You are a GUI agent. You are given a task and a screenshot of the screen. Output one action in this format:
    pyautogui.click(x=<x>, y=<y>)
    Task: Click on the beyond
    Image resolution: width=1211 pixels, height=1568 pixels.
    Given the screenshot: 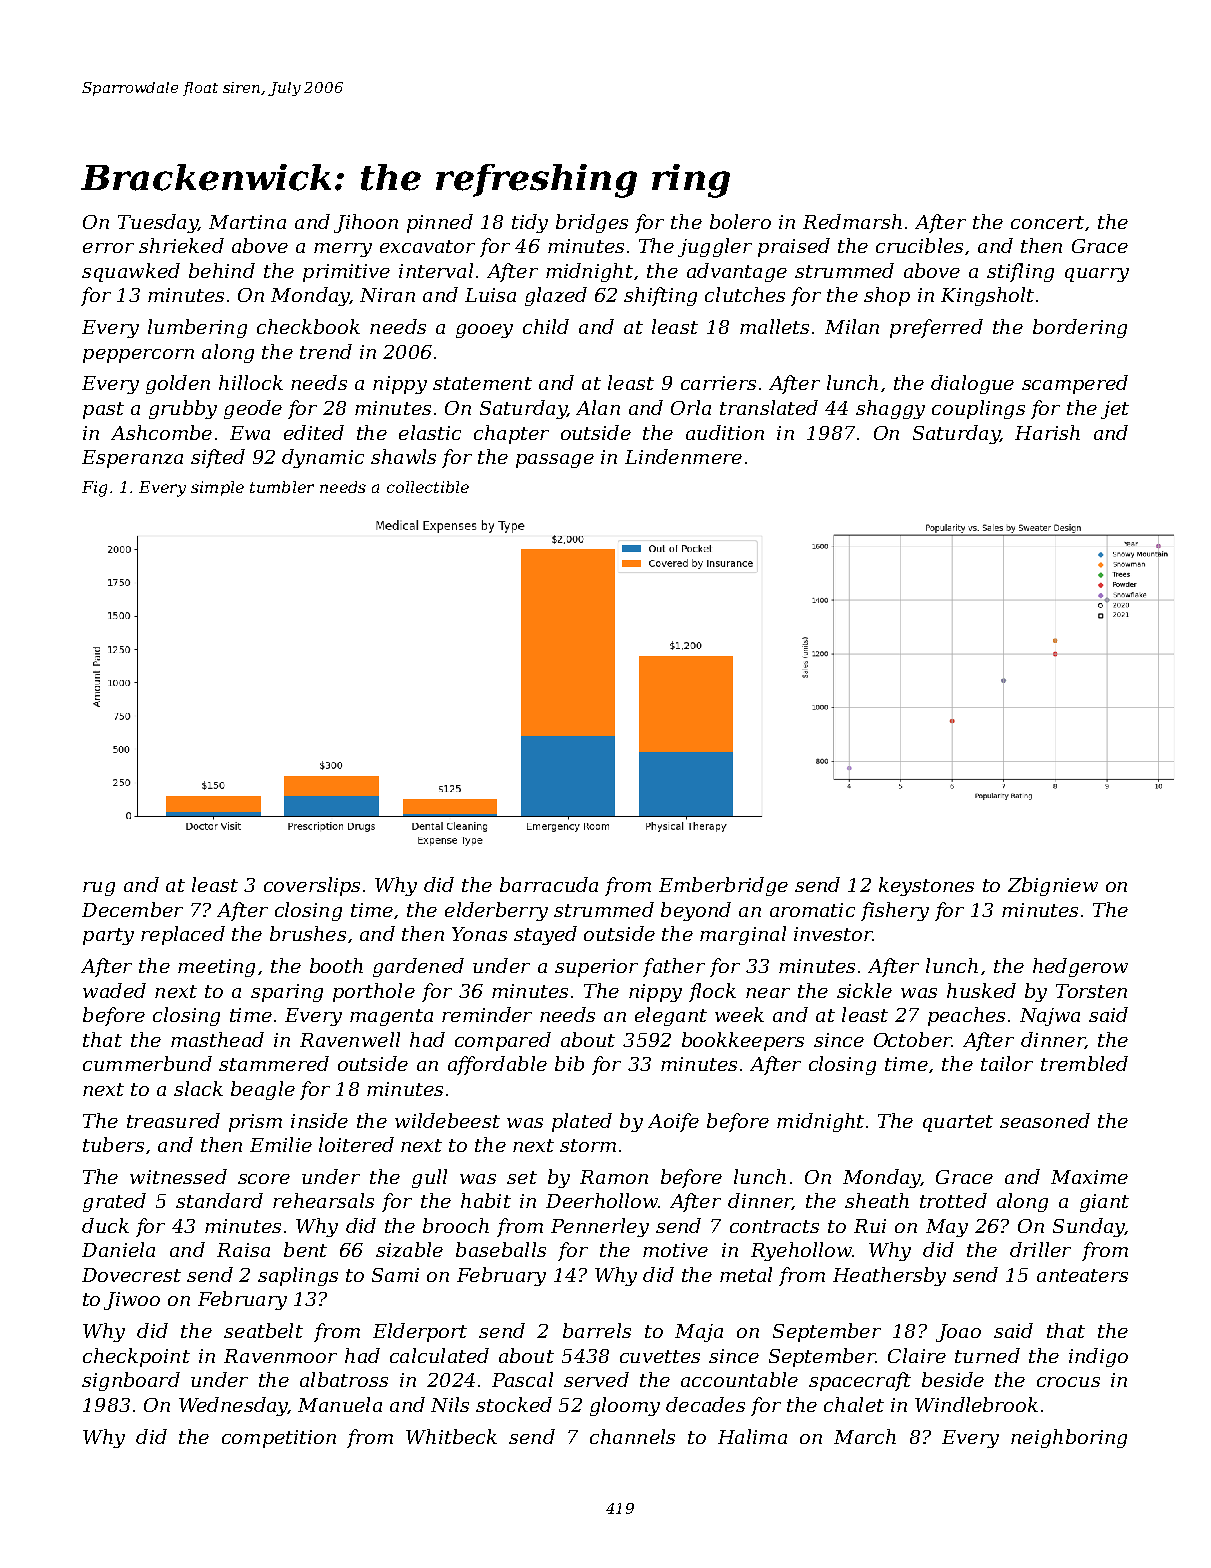 What is the action you would take?
    pyautogui.click(x=696, y=911)
